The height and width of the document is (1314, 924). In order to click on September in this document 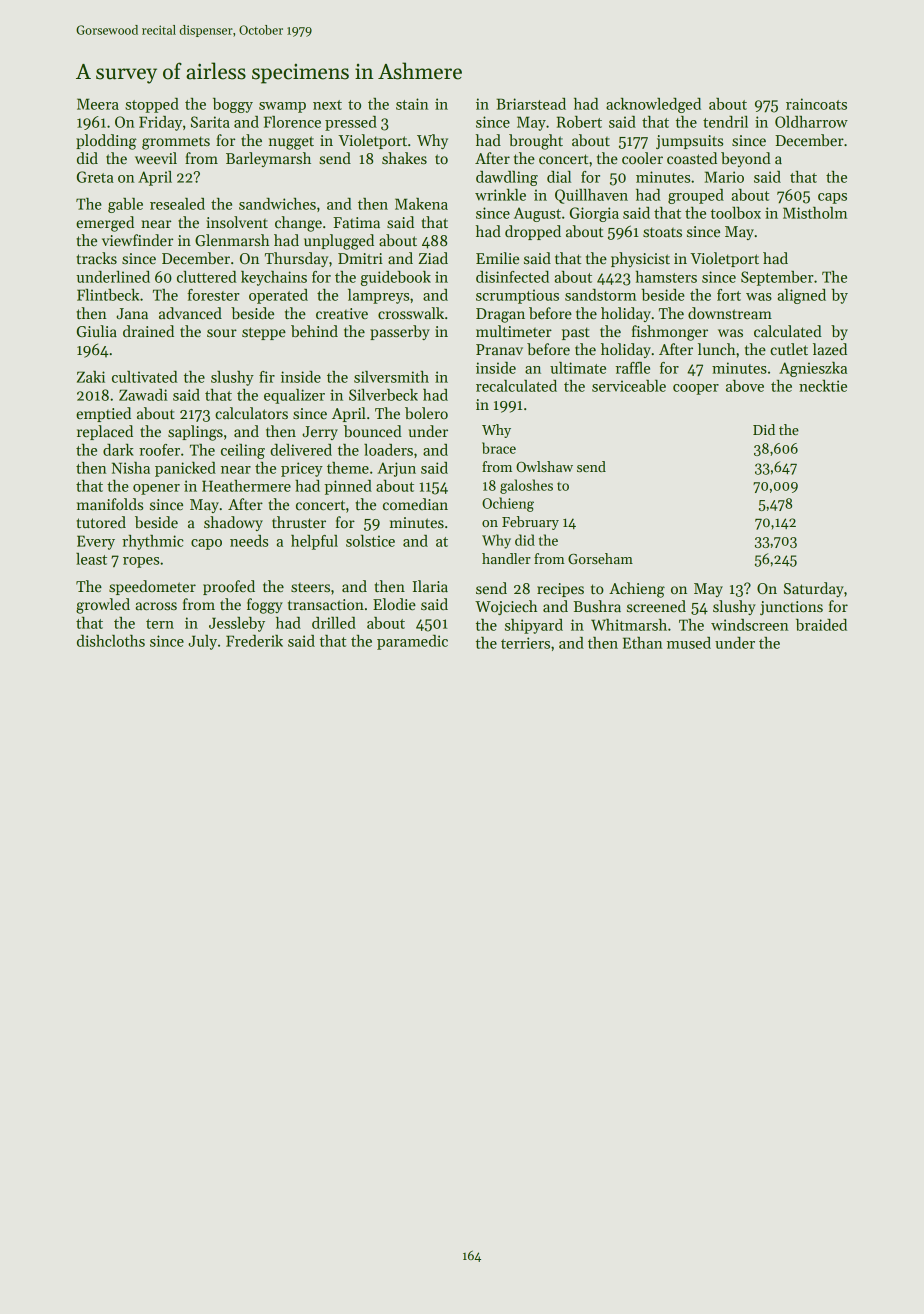, I will do `click(777, 278)`.
